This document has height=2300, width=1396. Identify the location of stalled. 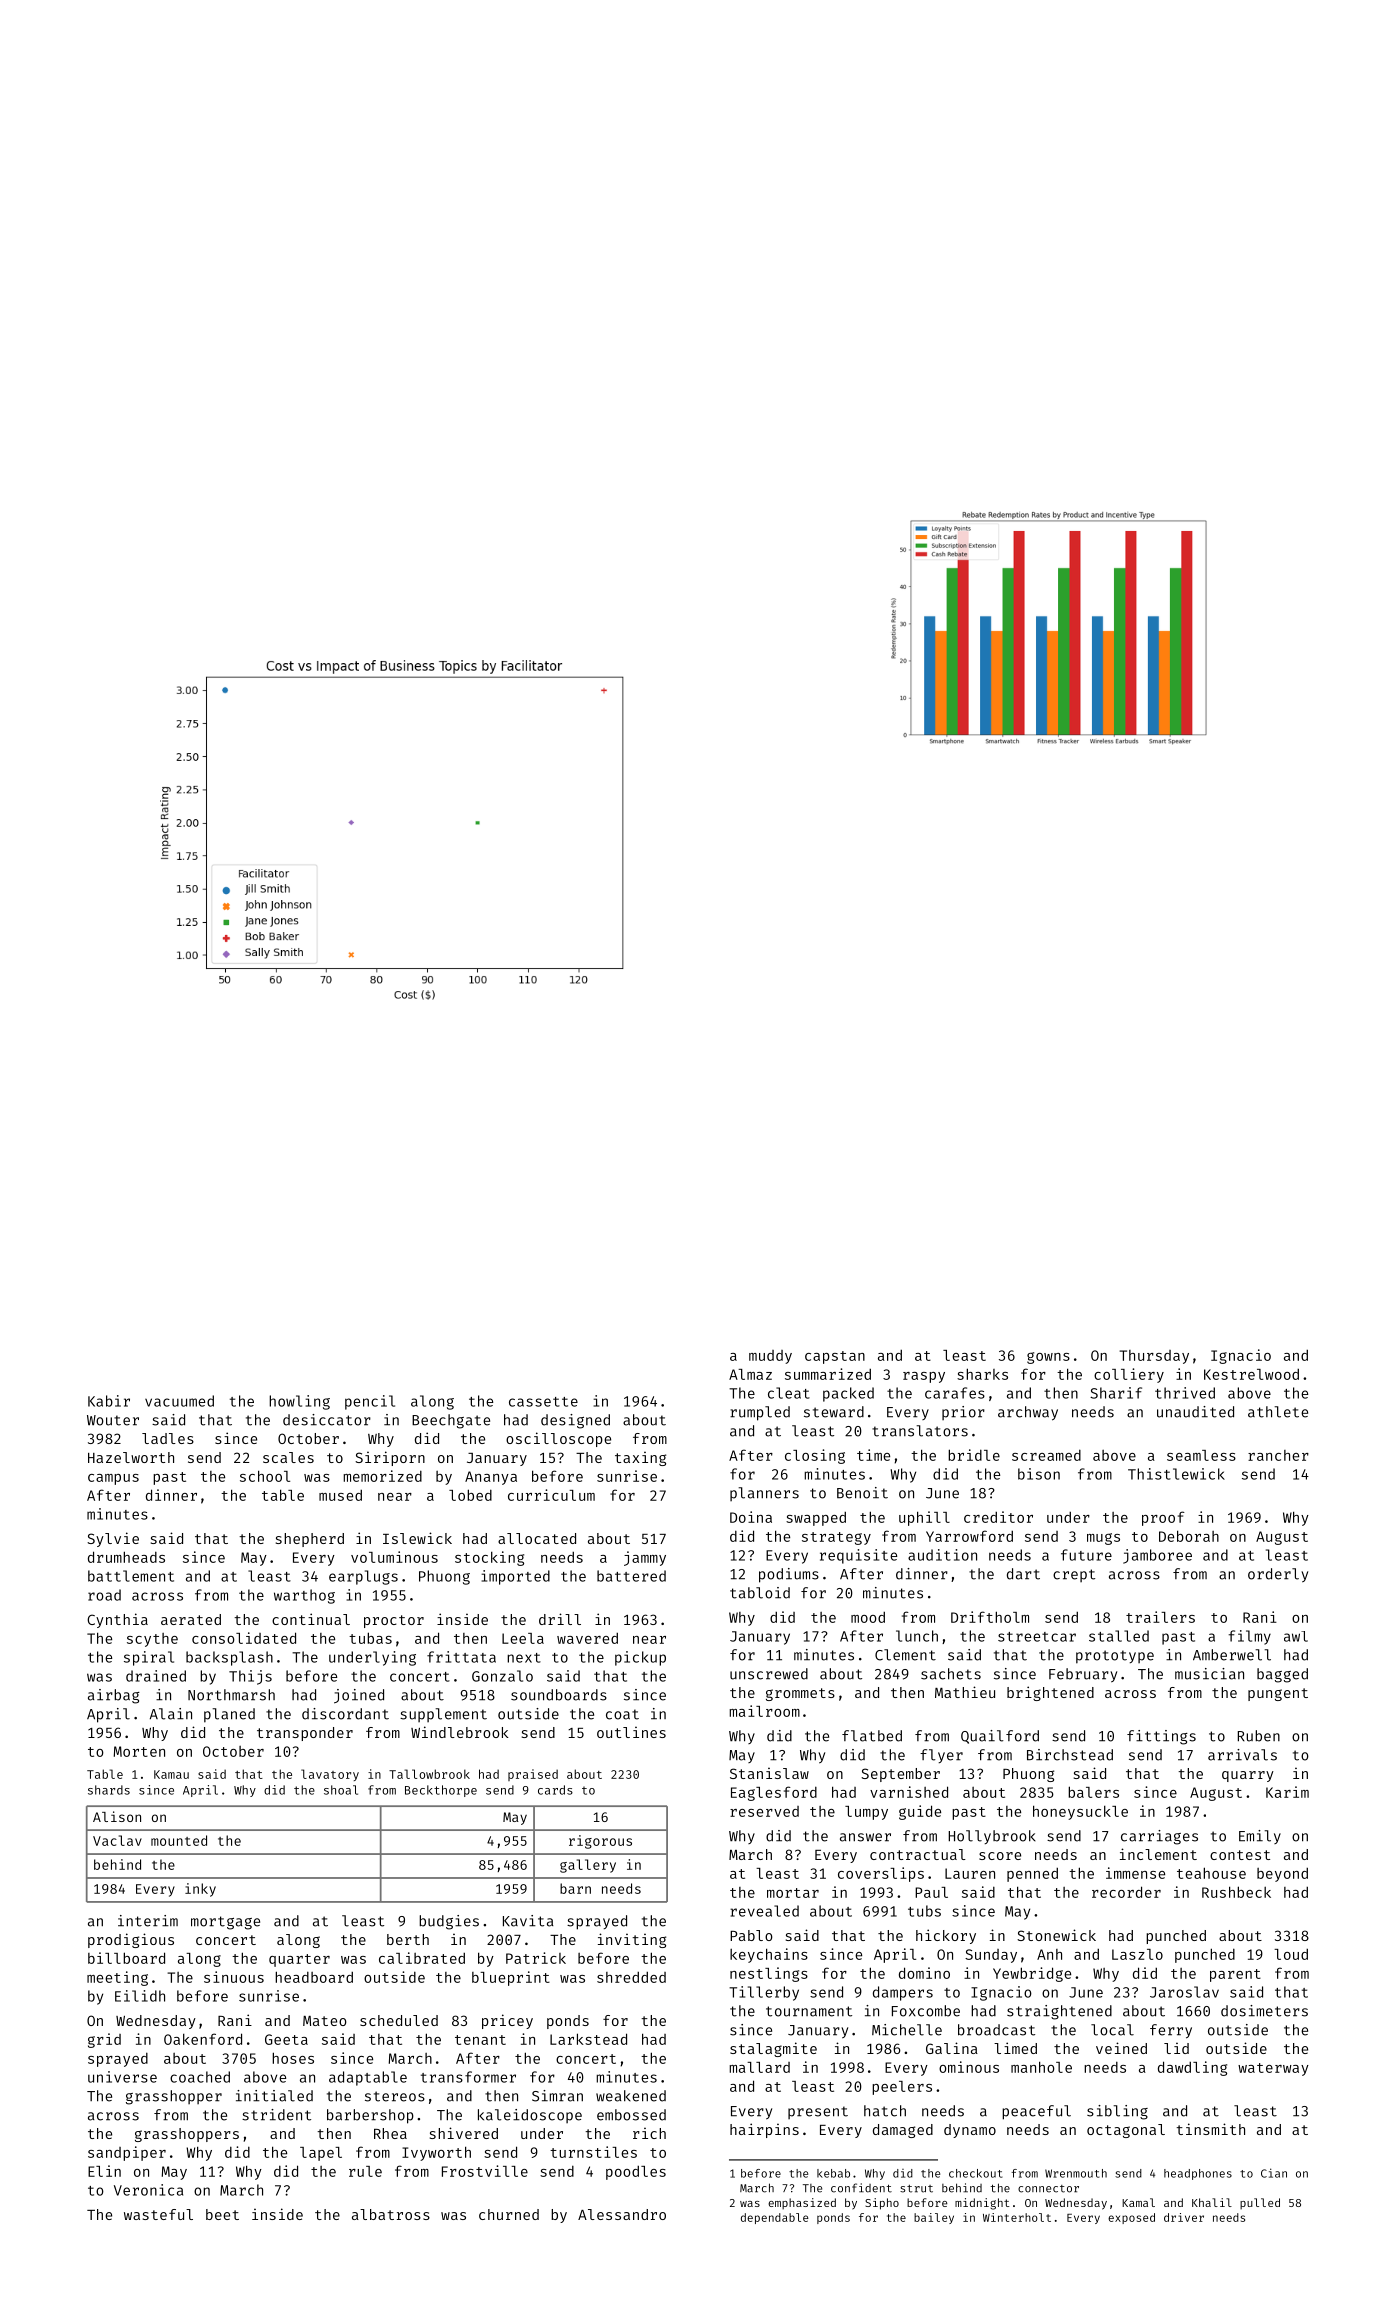
(1119, 1636).
